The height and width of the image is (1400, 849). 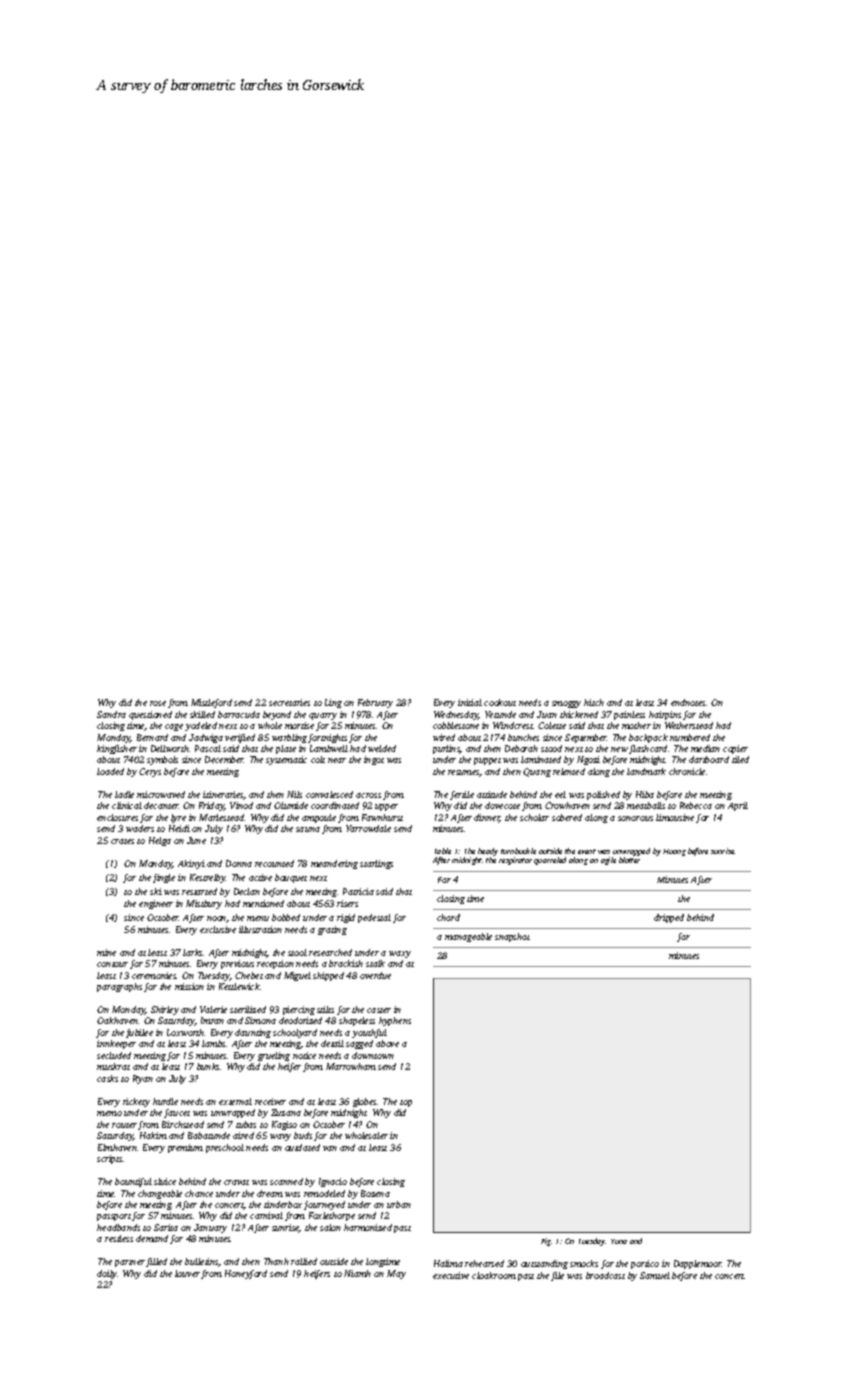 What do you see at coordinates (373, 1055) in the image?
I see `downtown` at bounding box center [373, 1055].
